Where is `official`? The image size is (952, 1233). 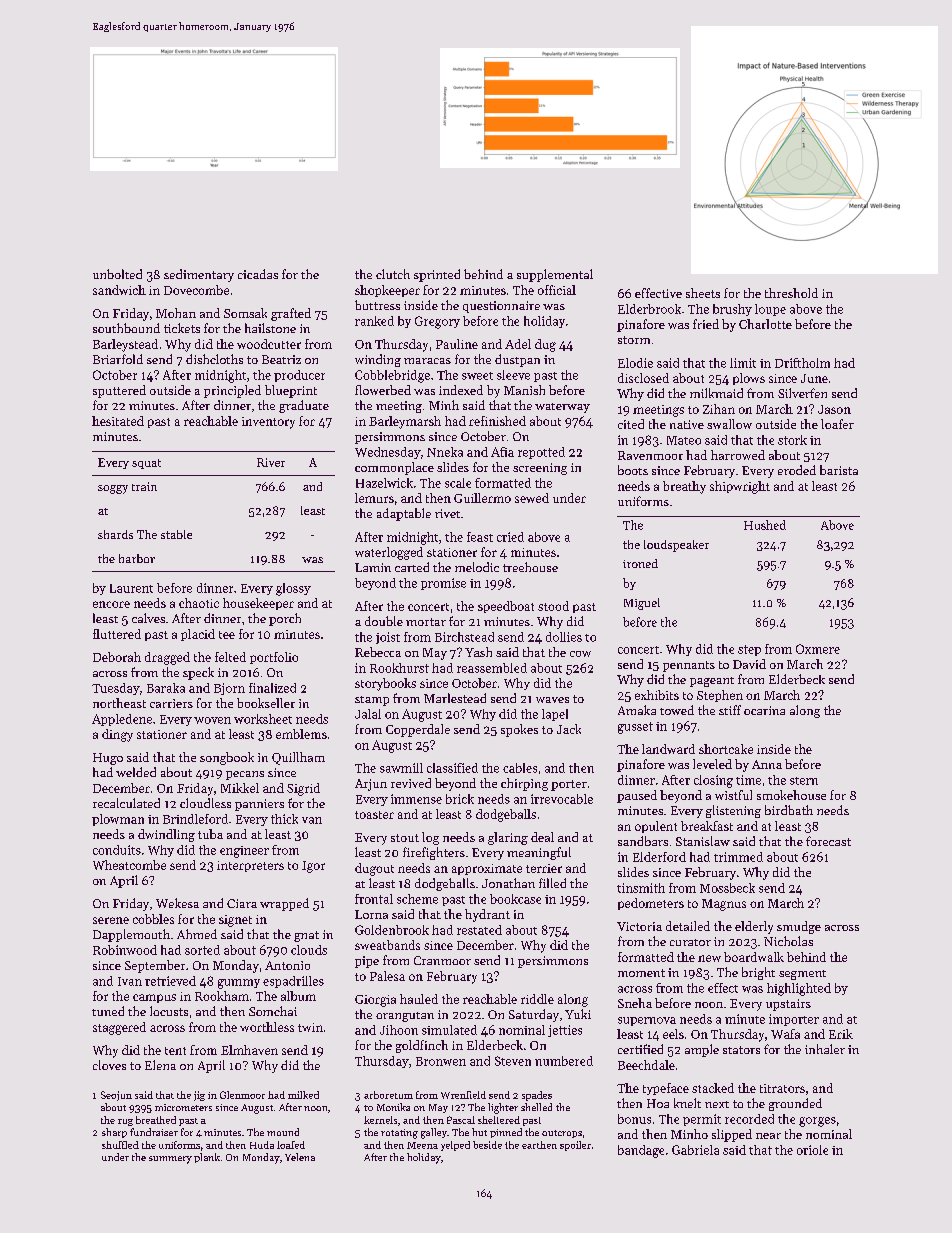 official is located at coordinates (557, 290).
